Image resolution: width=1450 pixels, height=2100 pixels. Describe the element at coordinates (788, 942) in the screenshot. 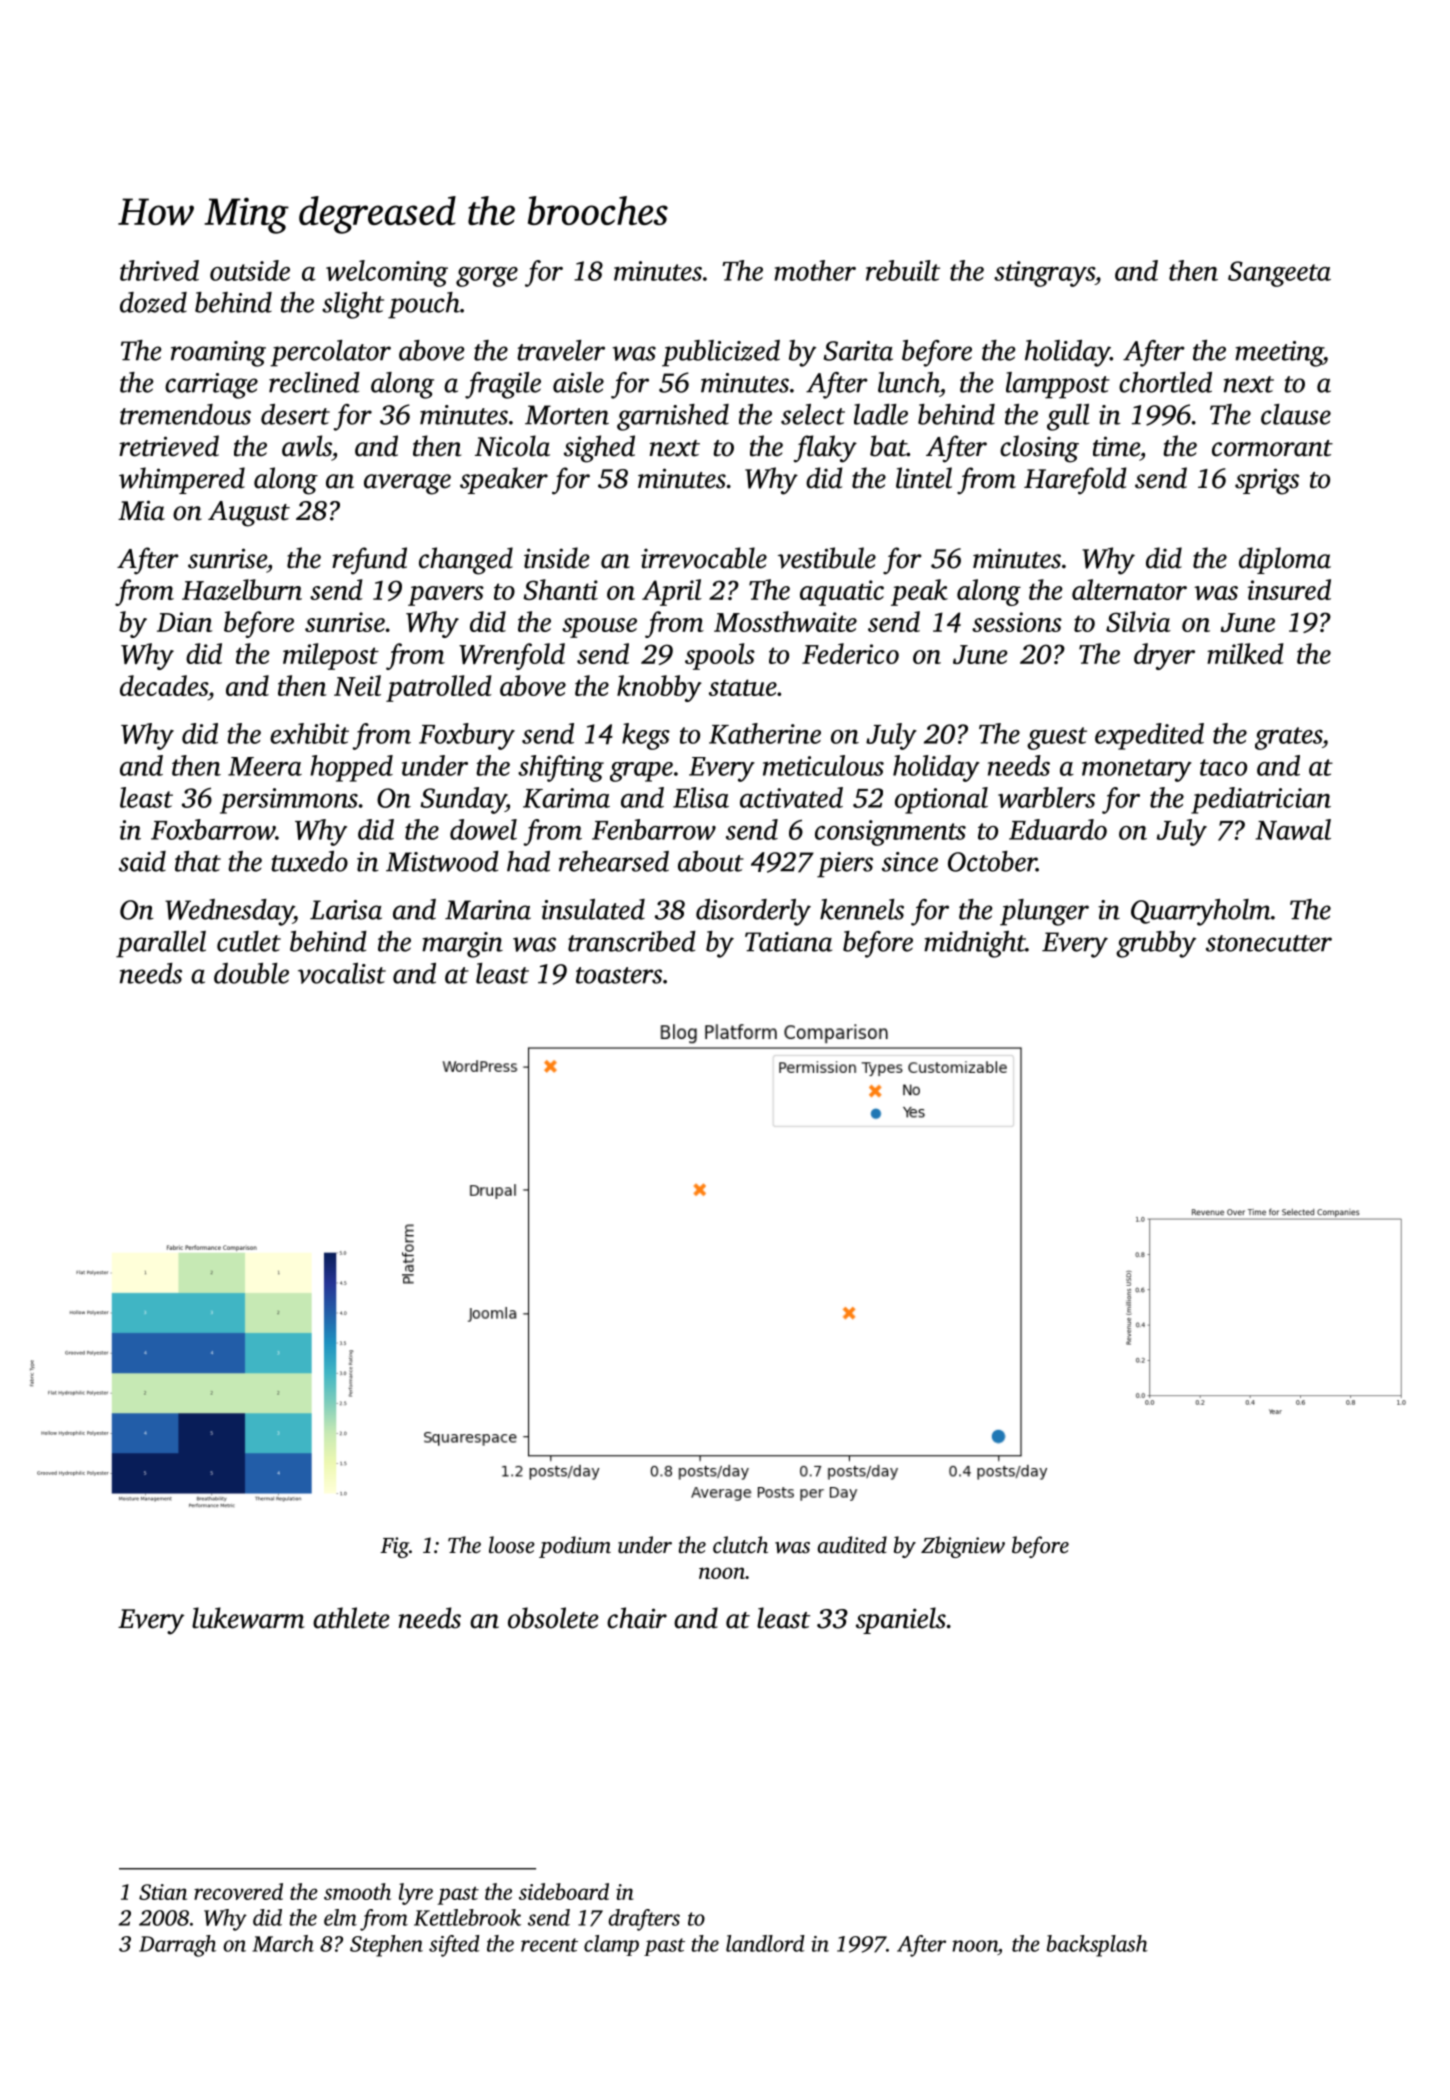

I see `Tatiana` at that location.
